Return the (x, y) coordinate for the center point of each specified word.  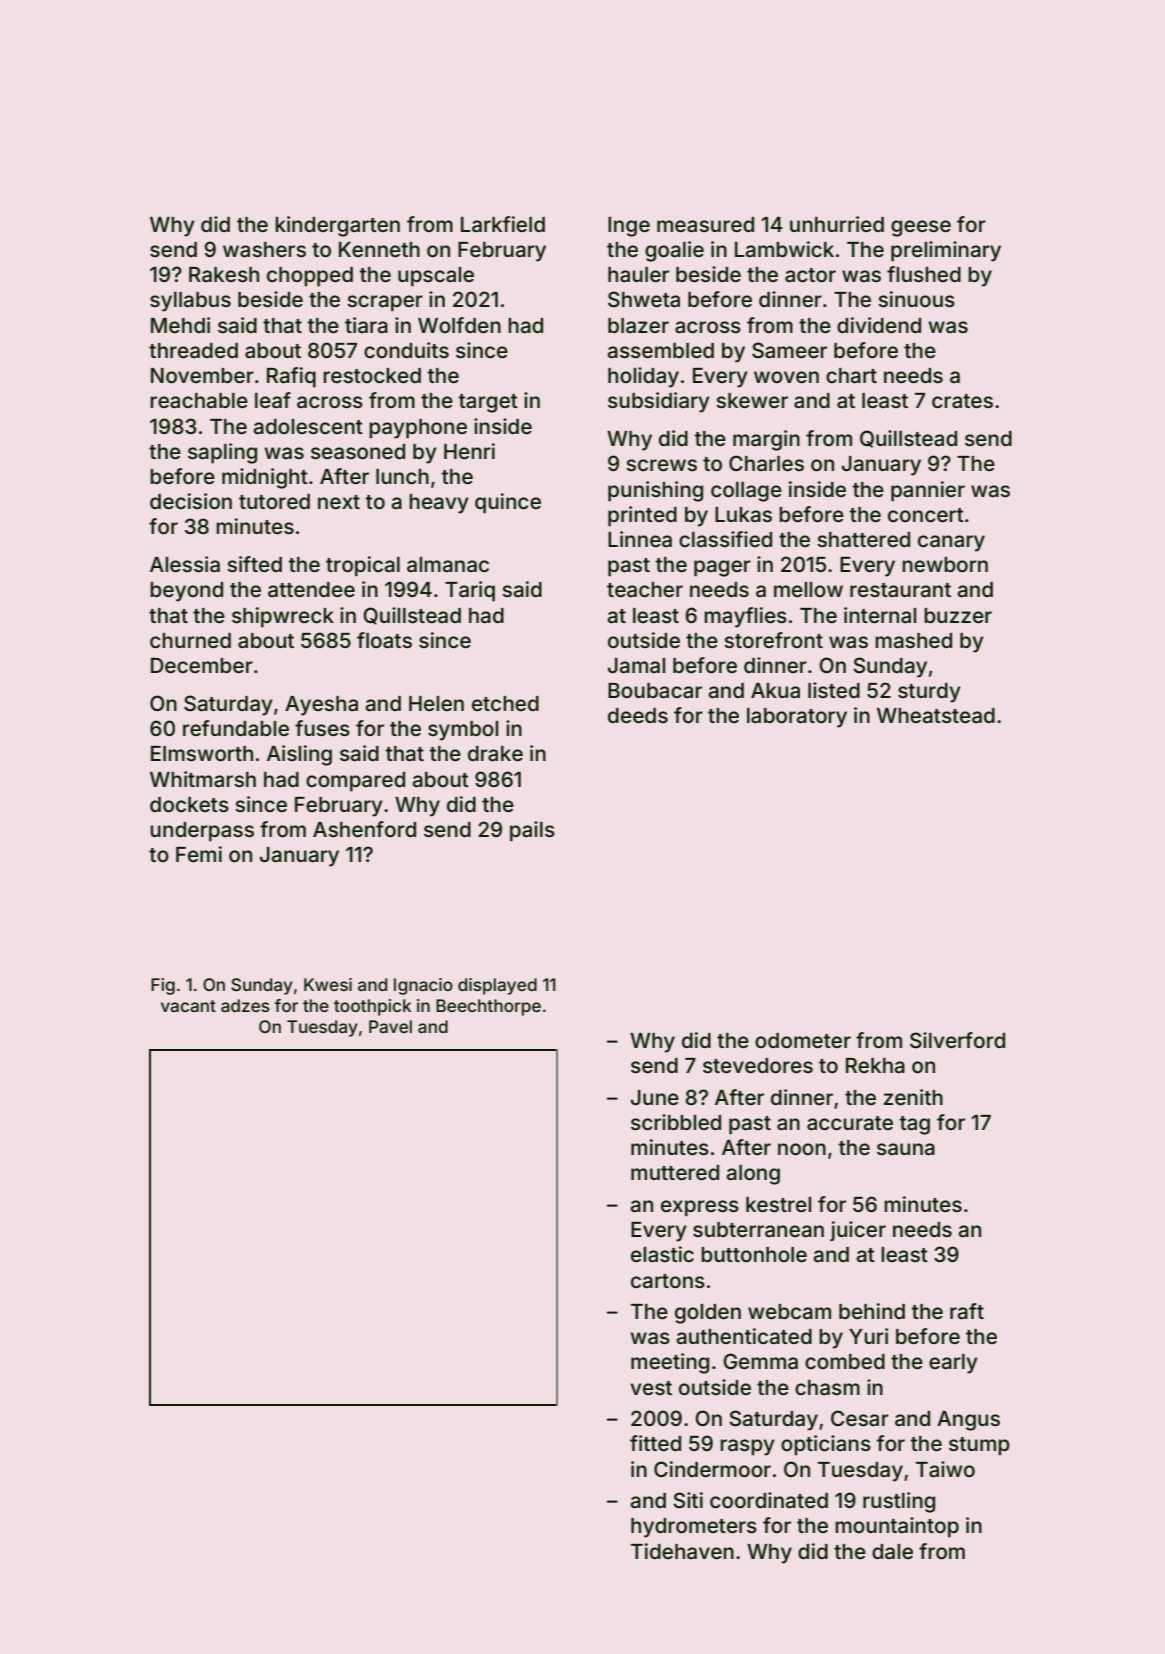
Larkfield (503, 224)
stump (979, 1446)
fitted (655, 1443)
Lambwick (784, 249)
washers (264, 250)
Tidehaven (682, 1551)
